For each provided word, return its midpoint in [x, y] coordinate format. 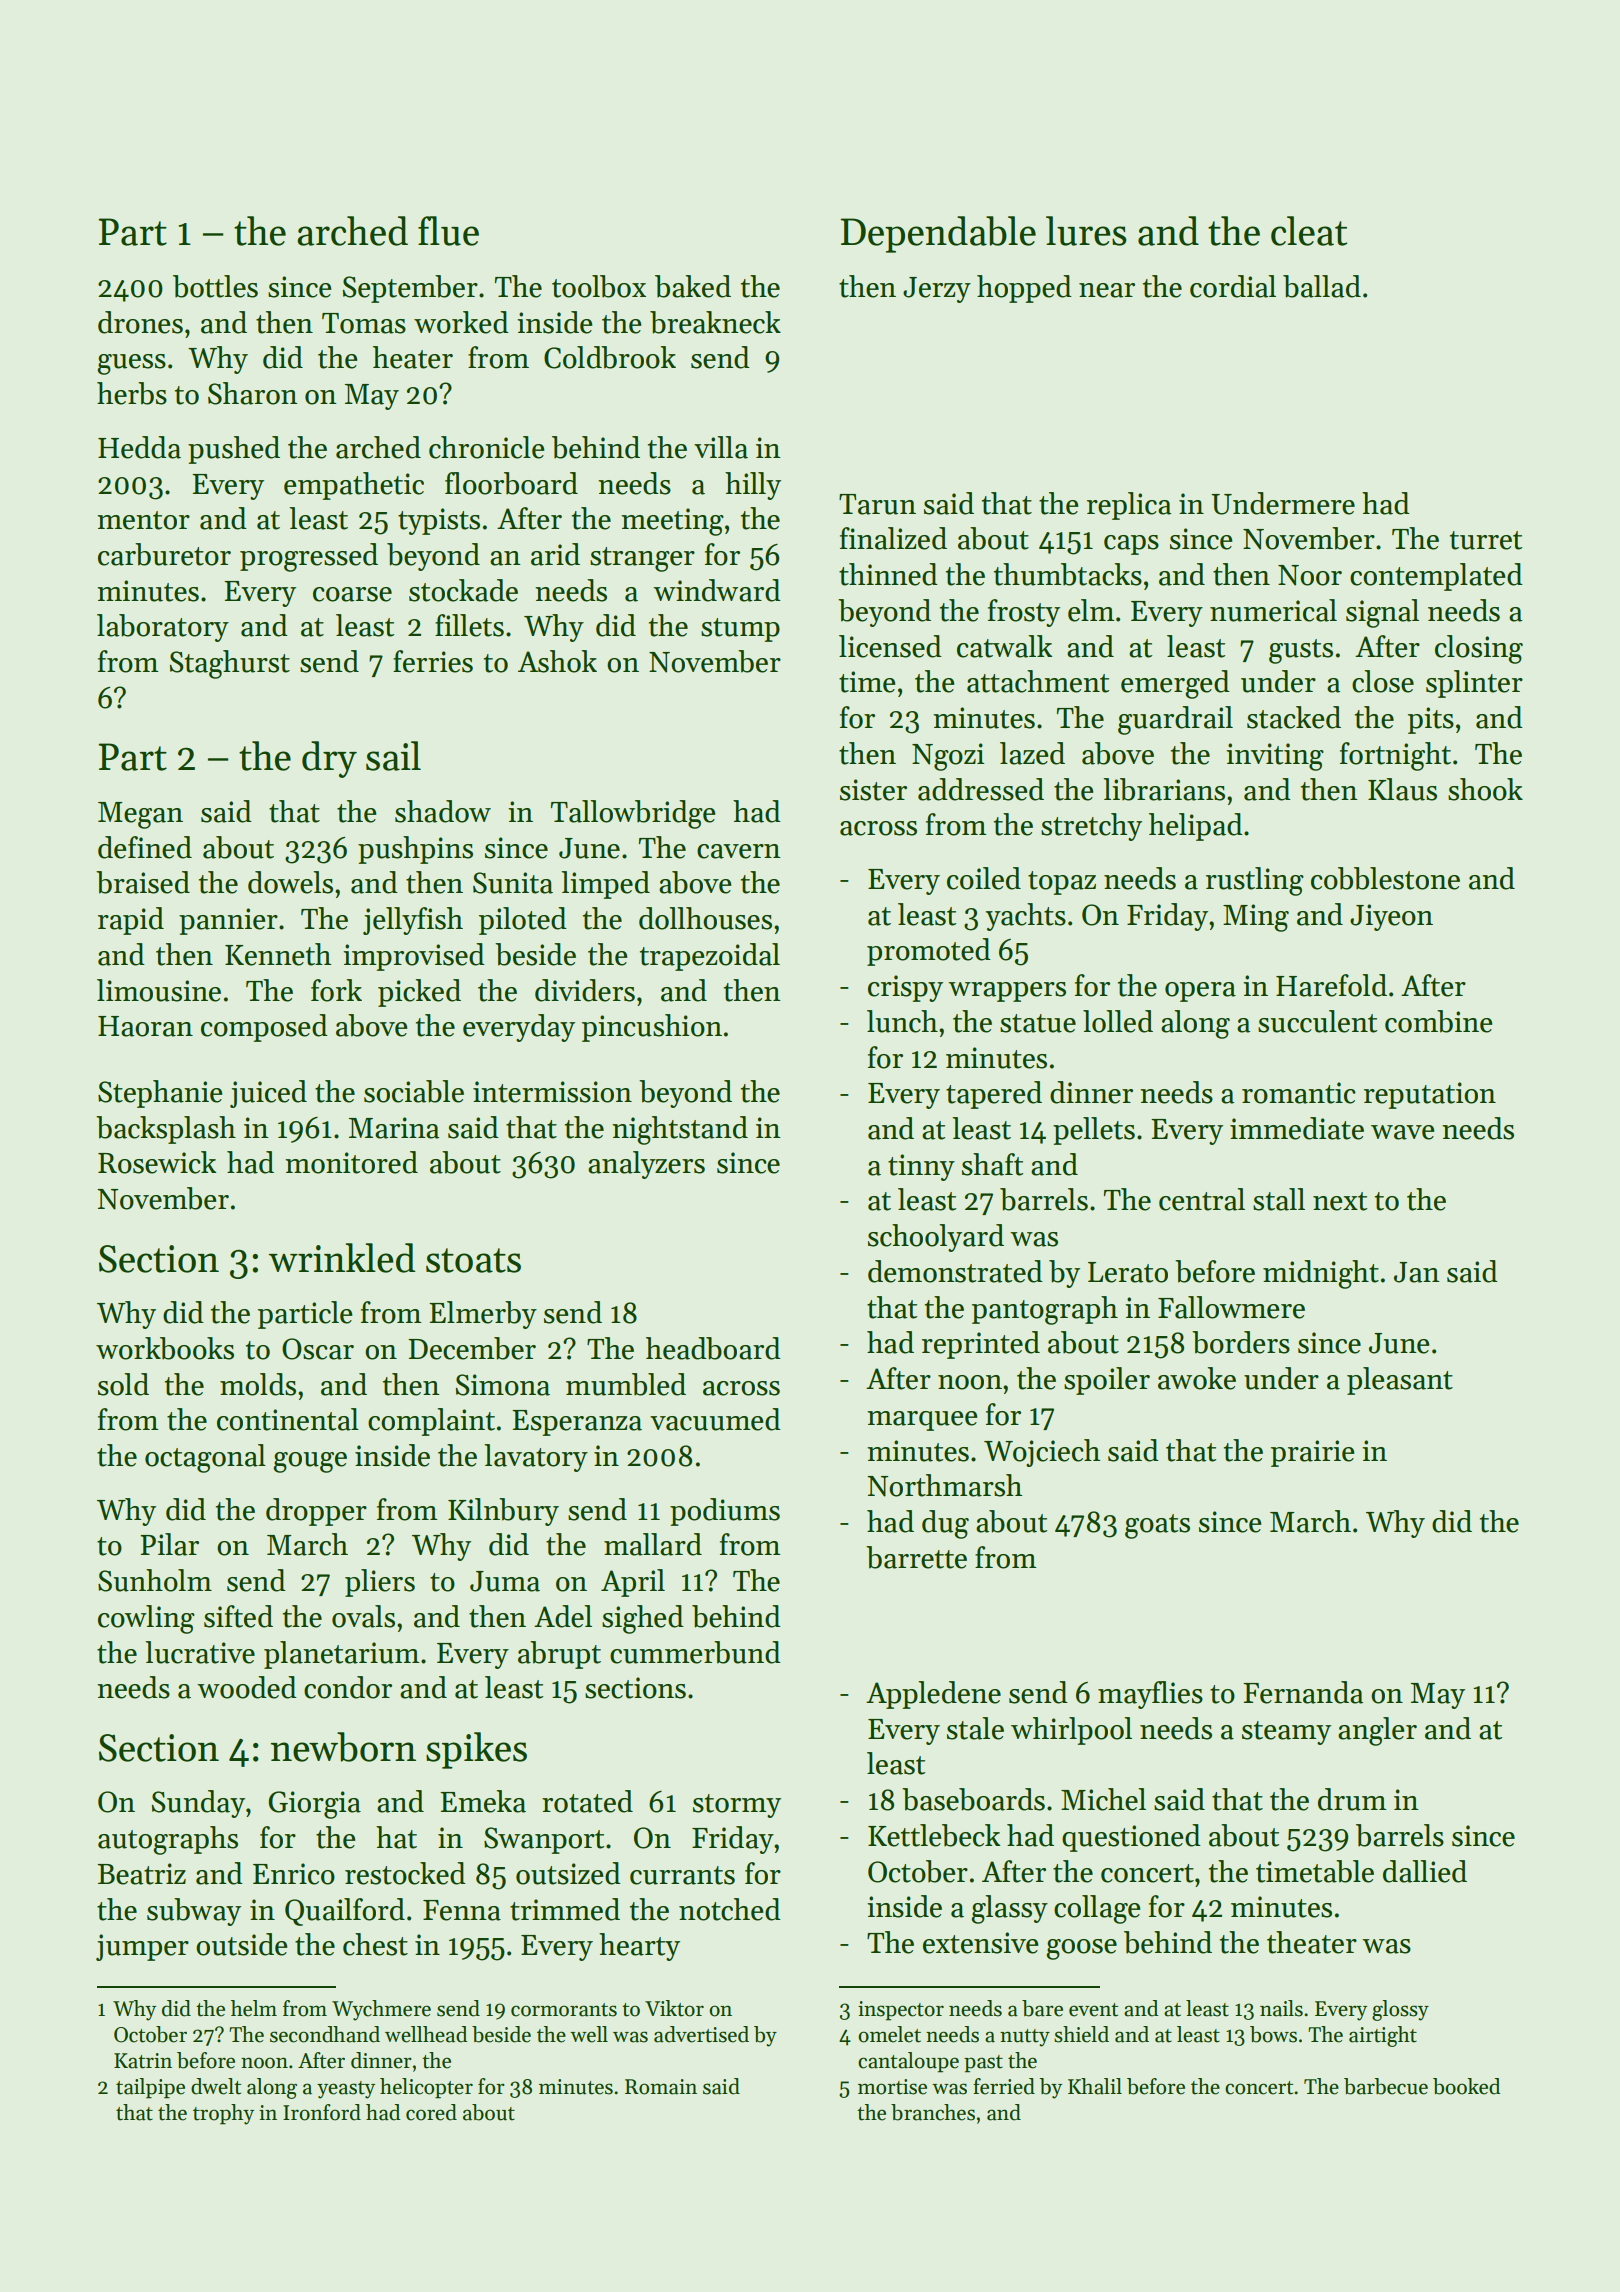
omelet [889, 2034]
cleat [1309, 231]
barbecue [1386, 2086]
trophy [223, 2114]
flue [448, 231]
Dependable [938, 234]
